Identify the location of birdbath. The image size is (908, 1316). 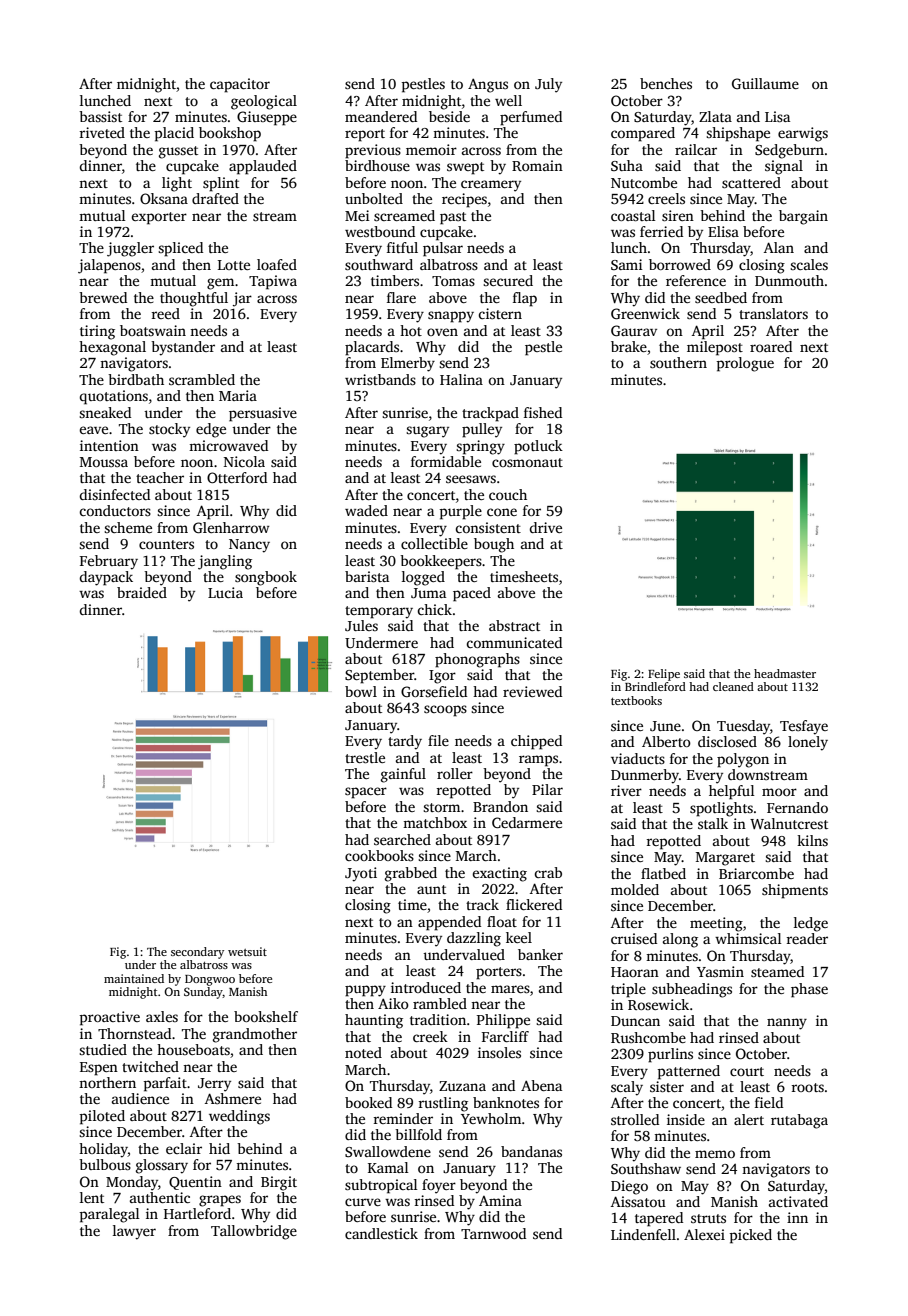
(136, 379).
